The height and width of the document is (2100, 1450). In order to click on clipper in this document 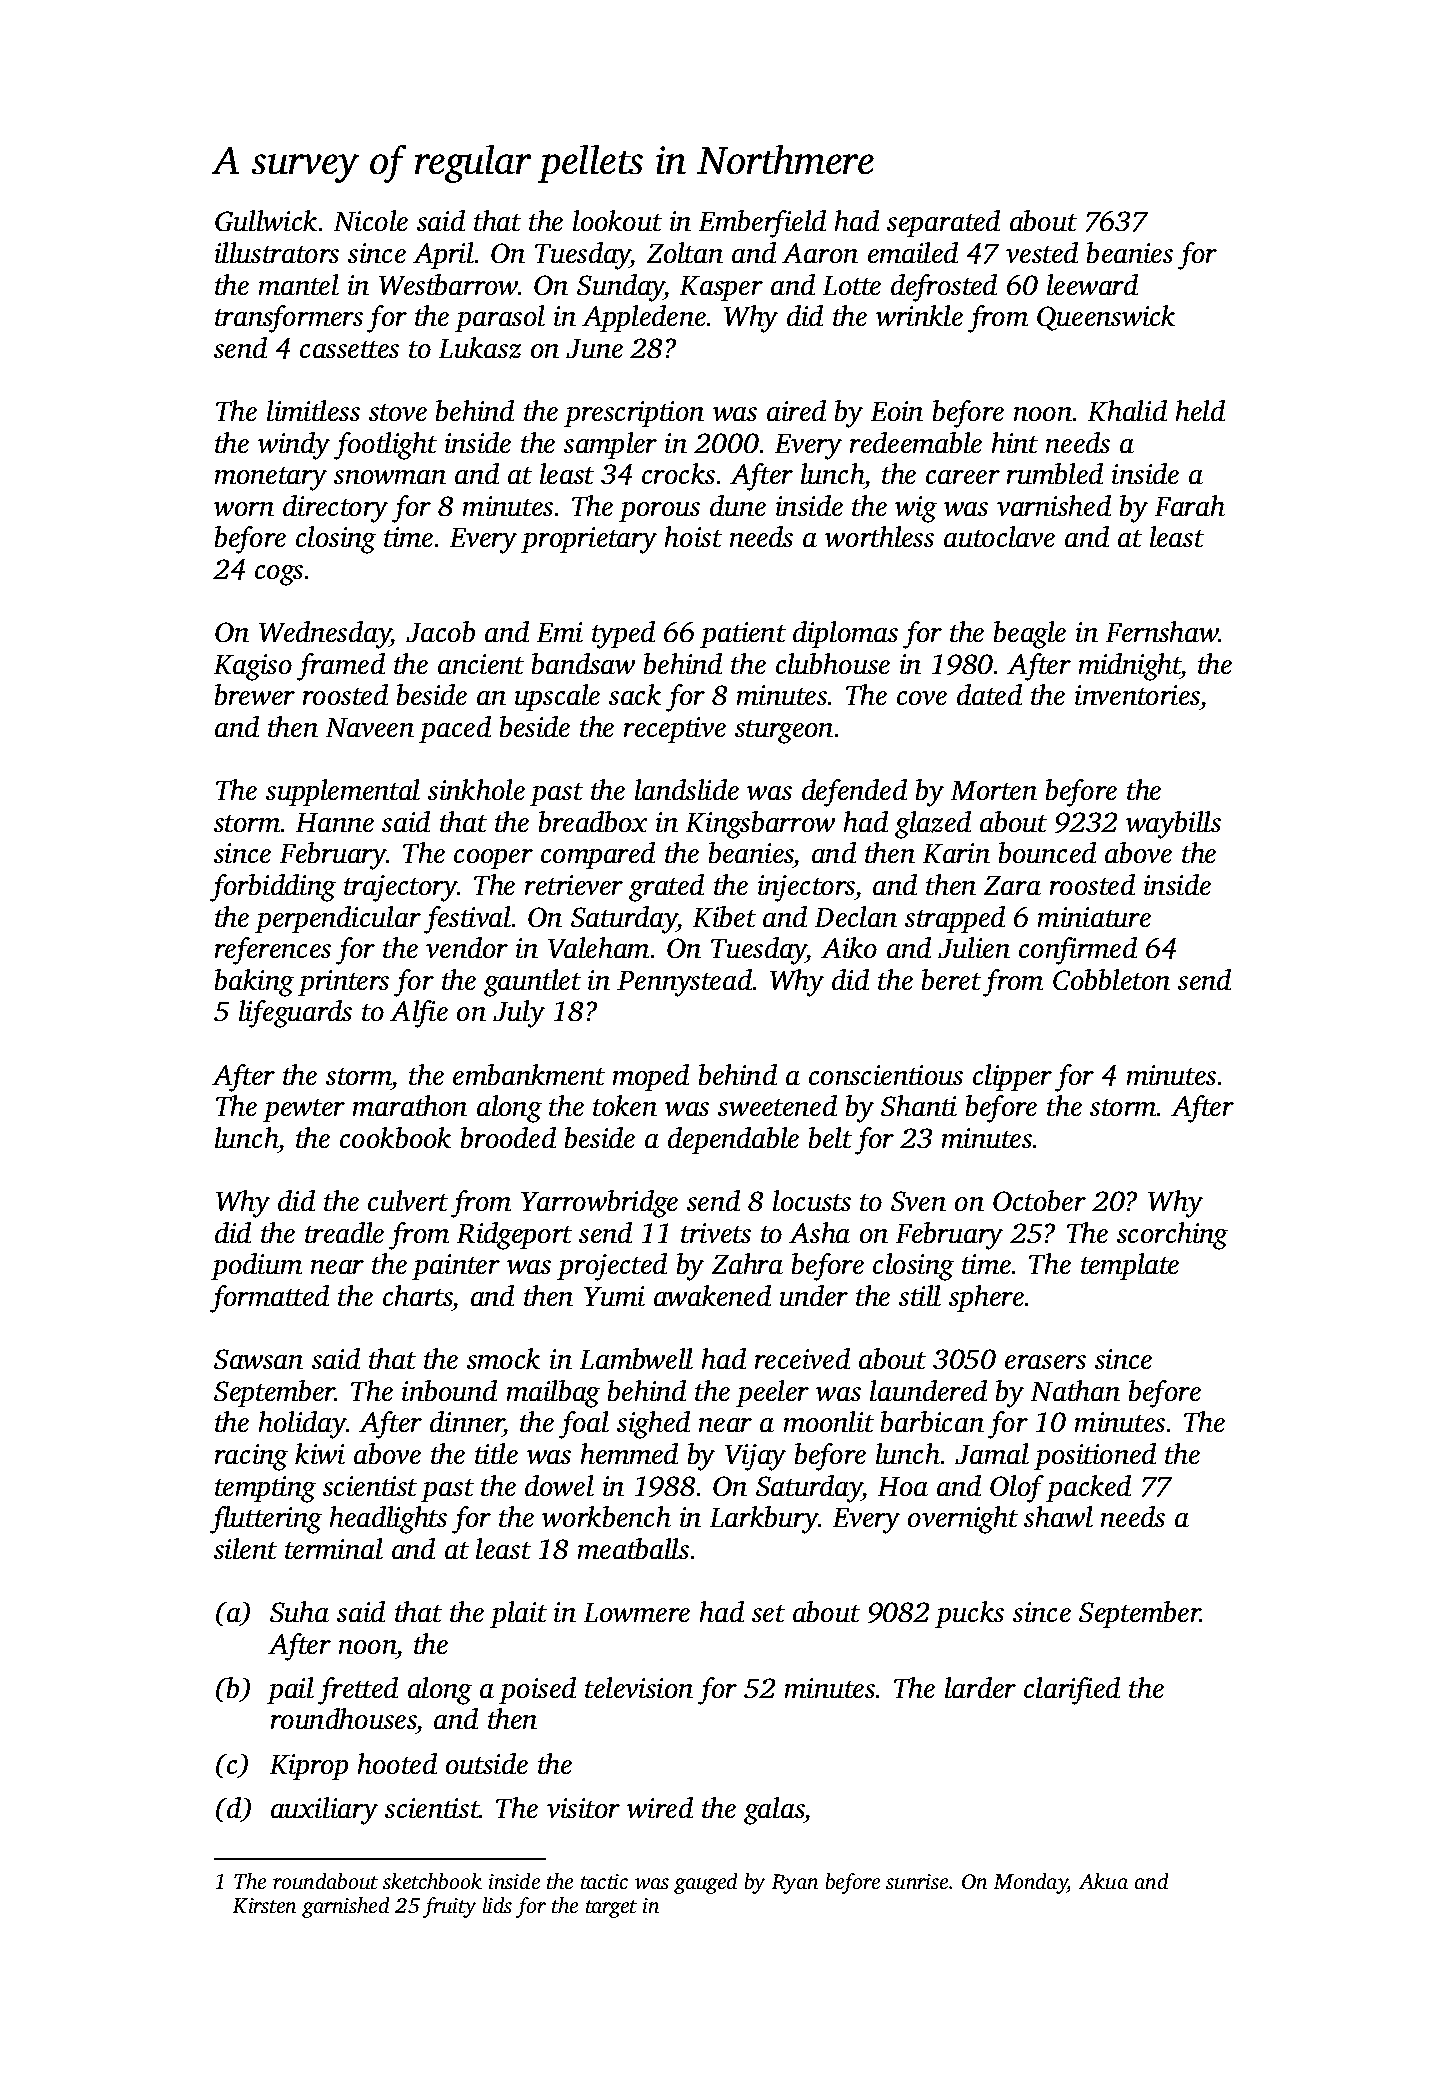, I will do `click(1012, 1077)`.
